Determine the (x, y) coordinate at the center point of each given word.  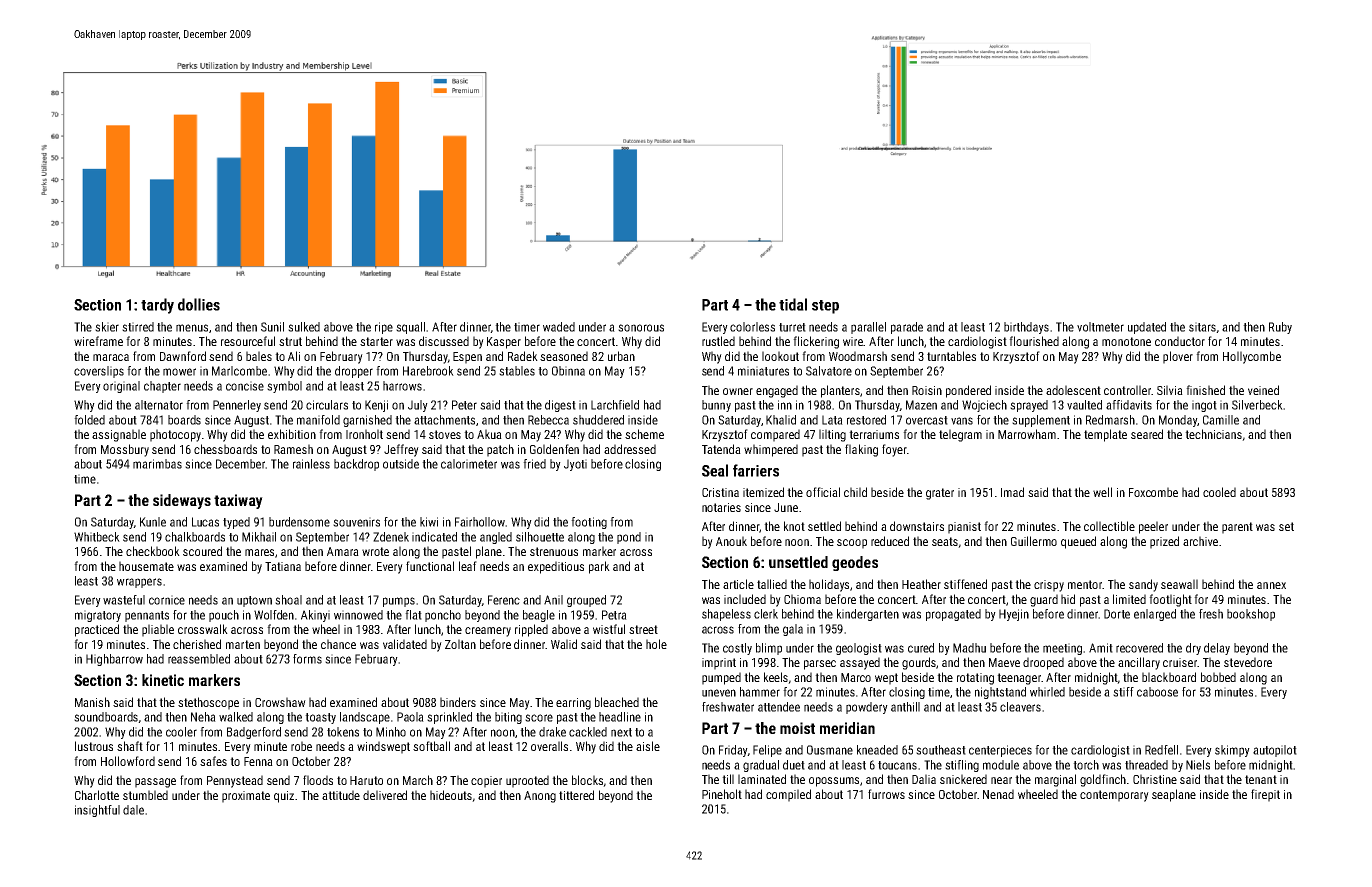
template (1105, 435)
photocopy (175, 435)
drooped (1043, 663)
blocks (588, 781)
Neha (203, 717)
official (823, 492)
